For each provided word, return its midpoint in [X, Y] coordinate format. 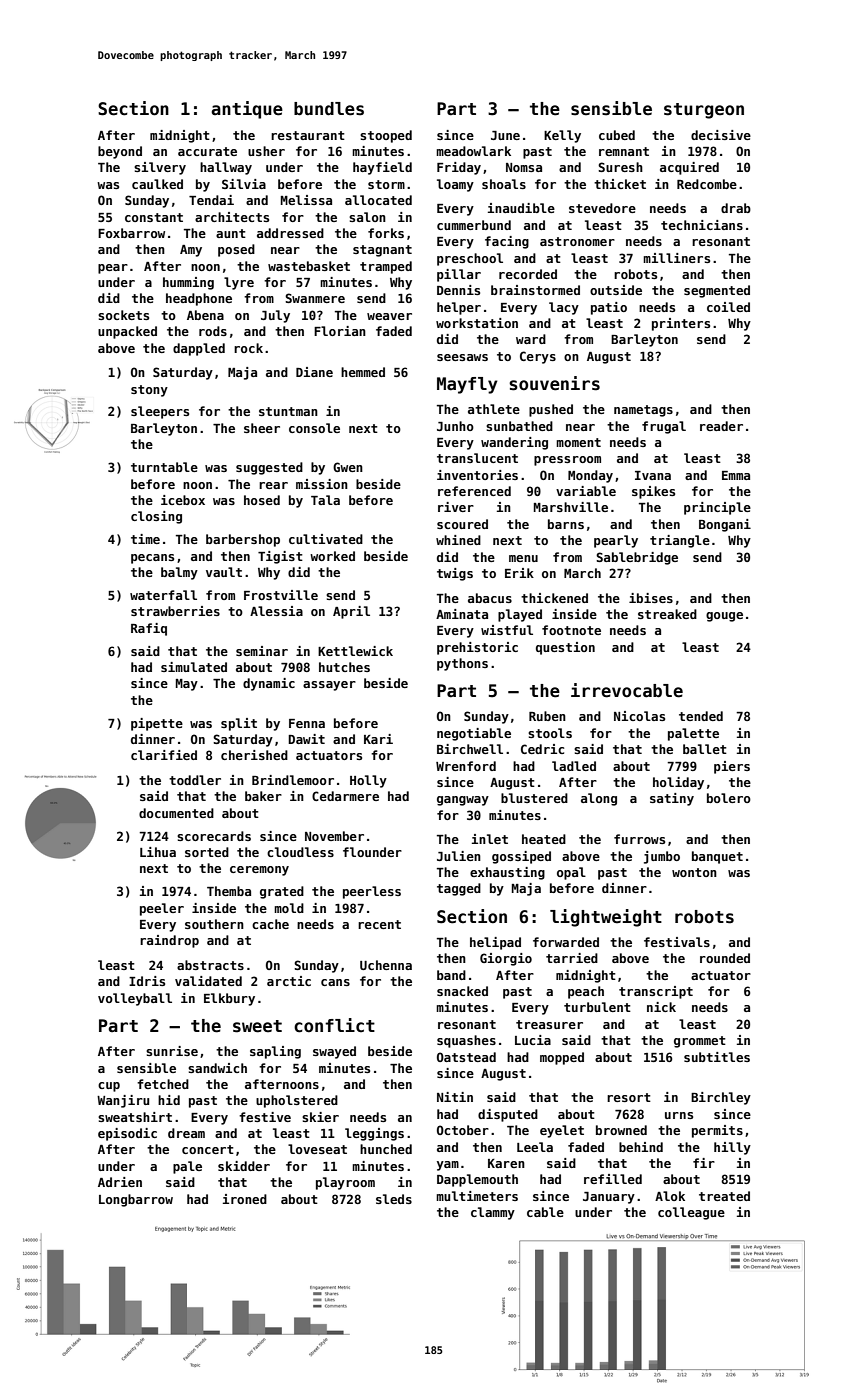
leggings [374, 1134]
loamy [455, 185]
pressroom [567, 461]
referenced [474, 491]
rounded [725, 958]
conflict [334, 1025]
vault [224, 572]
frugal [664, 427]
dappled [199, 349]
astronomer [577, 241]
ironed [245, 1199]
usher [266, 151]
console [314, 428]
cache [270, 924]
